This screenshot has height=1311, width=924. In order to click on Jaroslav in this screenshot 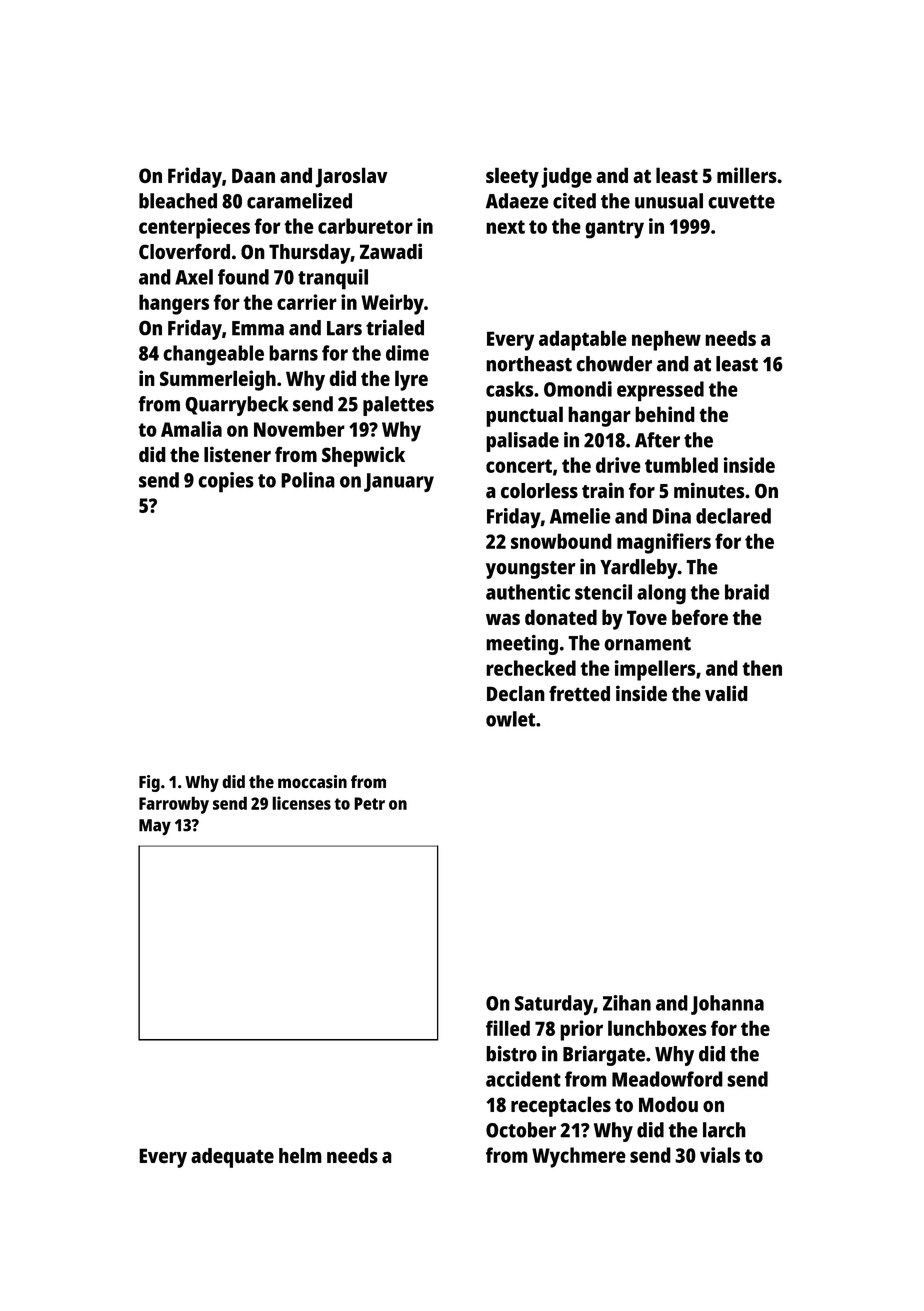, I will do `click(351, 177)`.
